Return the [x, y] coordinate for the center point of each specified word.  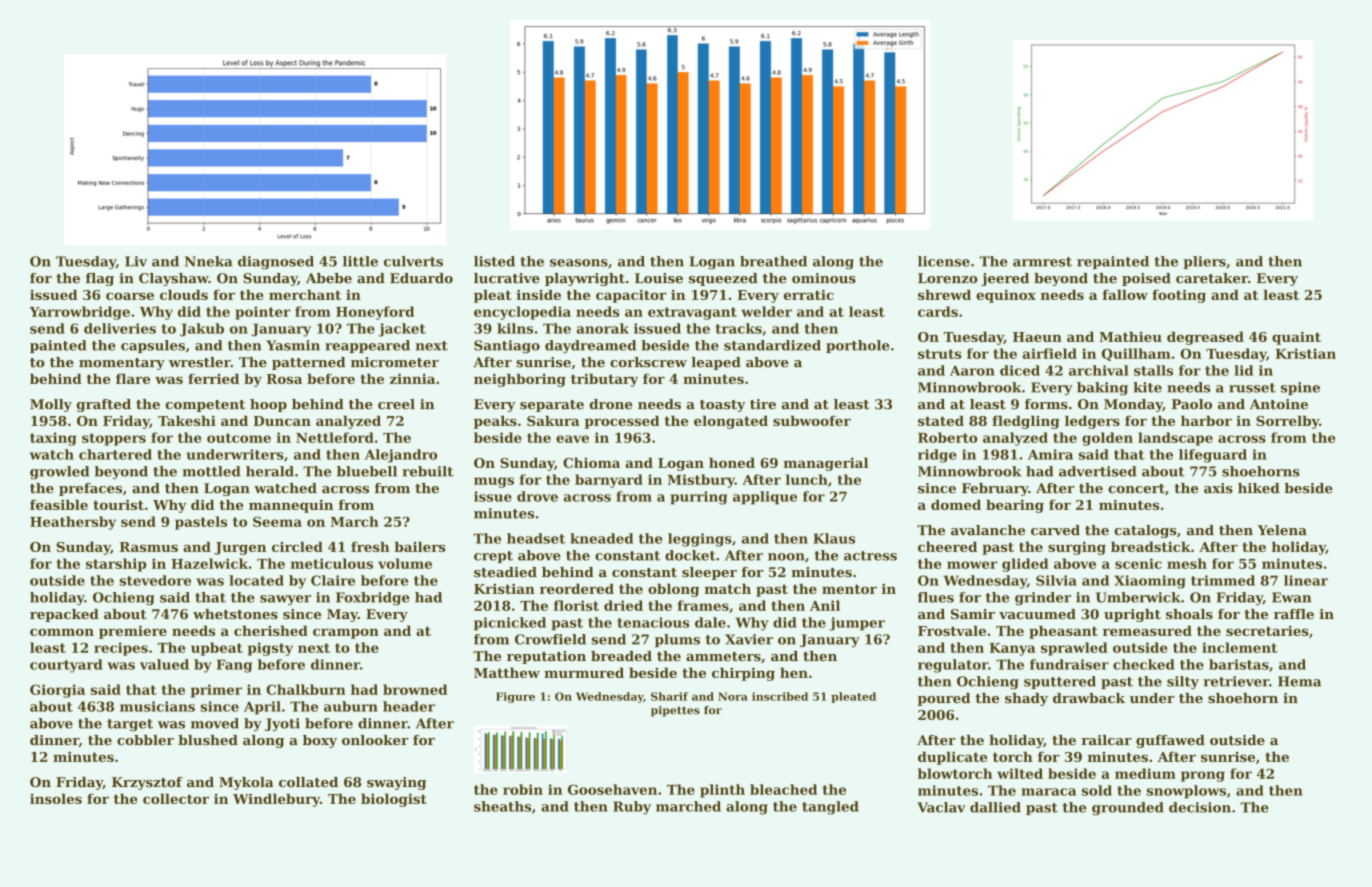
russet [1252, 388]
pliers [1205, 262]
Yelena [1282, 530]
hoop [268, 405]
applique [765, 498]
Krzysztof [147, 783]
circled [297, 546]
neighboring [520, 380]
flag [100, 279]
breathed [773, 261]
